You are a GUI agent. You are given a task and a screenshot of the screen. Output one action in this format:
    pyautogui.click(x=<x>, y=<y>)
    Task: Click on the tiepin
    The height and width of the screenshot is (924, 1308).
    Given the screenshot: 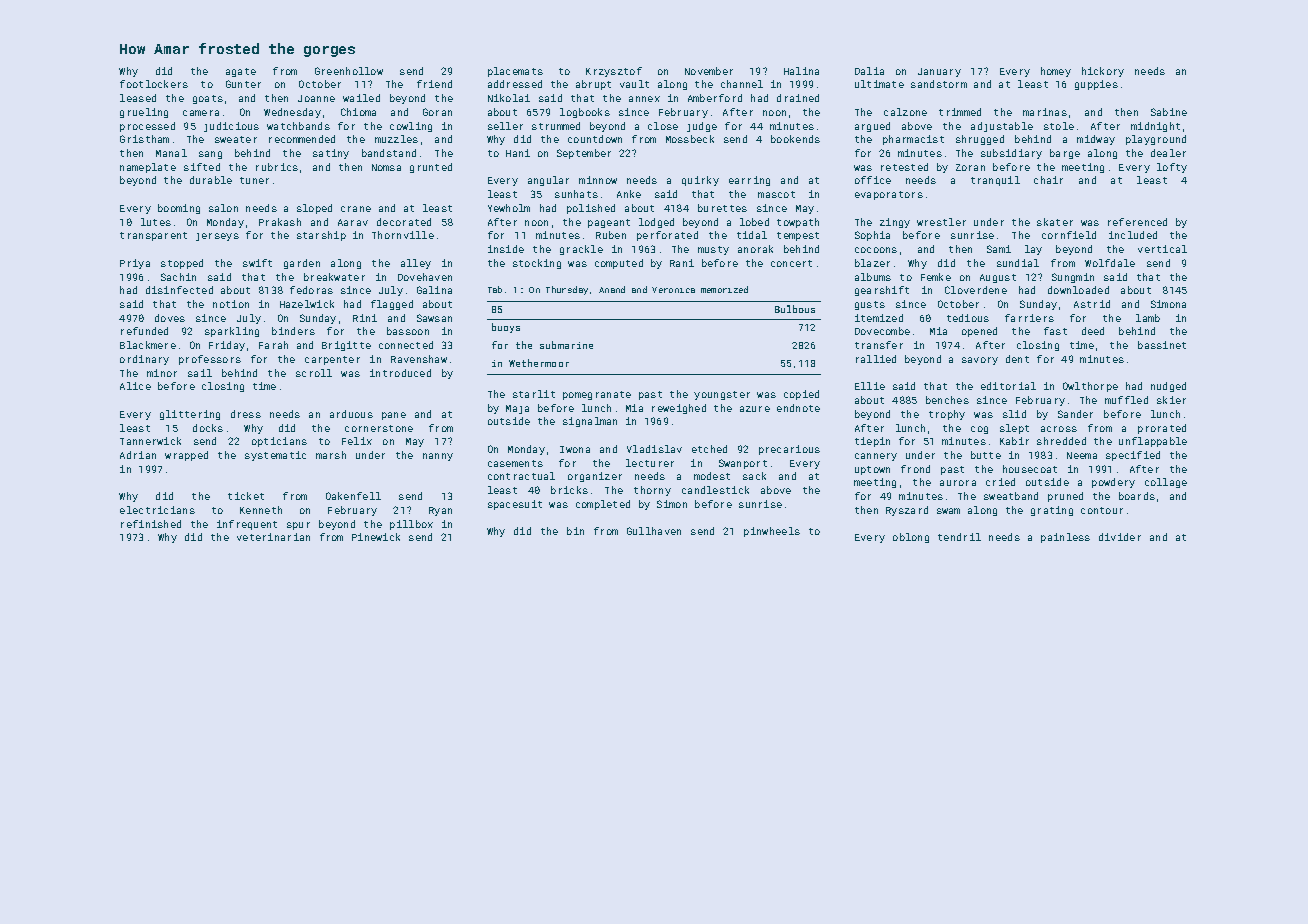 What is the action you would take?
    pyautogui.click(x=872, y=442)
